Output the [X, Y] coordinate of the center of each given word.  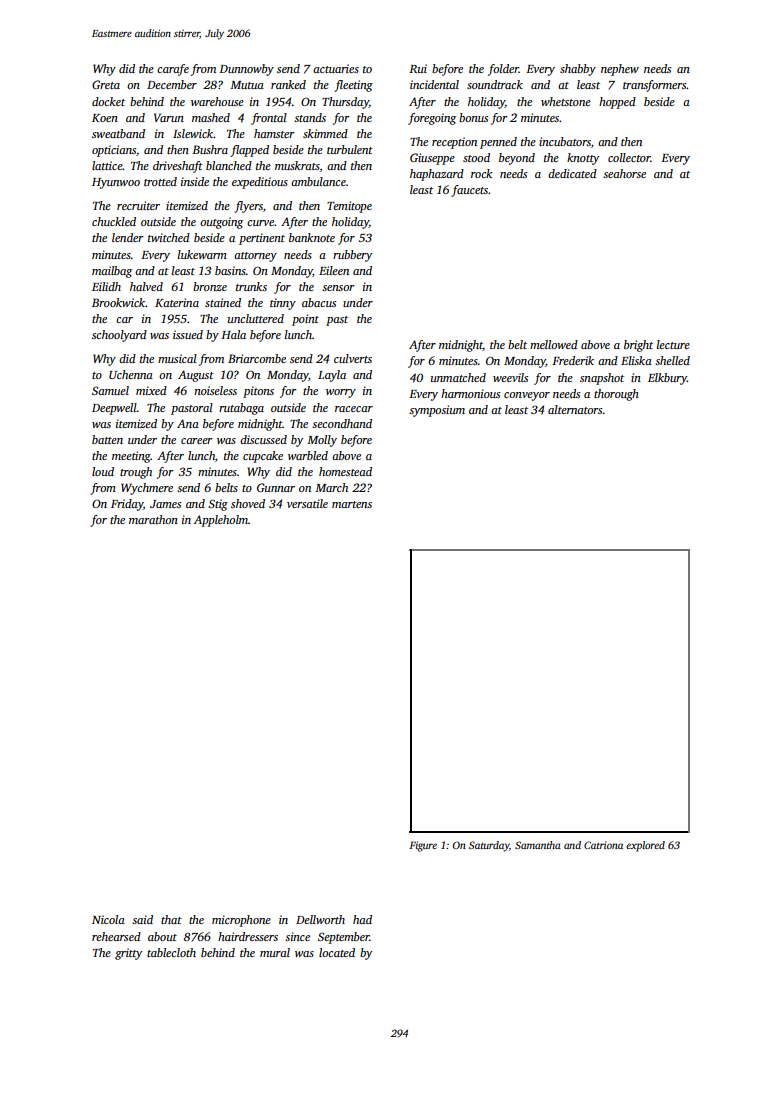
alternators [575, 409]
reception [454, 143]
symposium [437, 411]
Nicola [108, 919]
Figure [423, 846]
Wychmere [147, 489]
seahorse [624, 173]
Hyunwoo [116, 183]
